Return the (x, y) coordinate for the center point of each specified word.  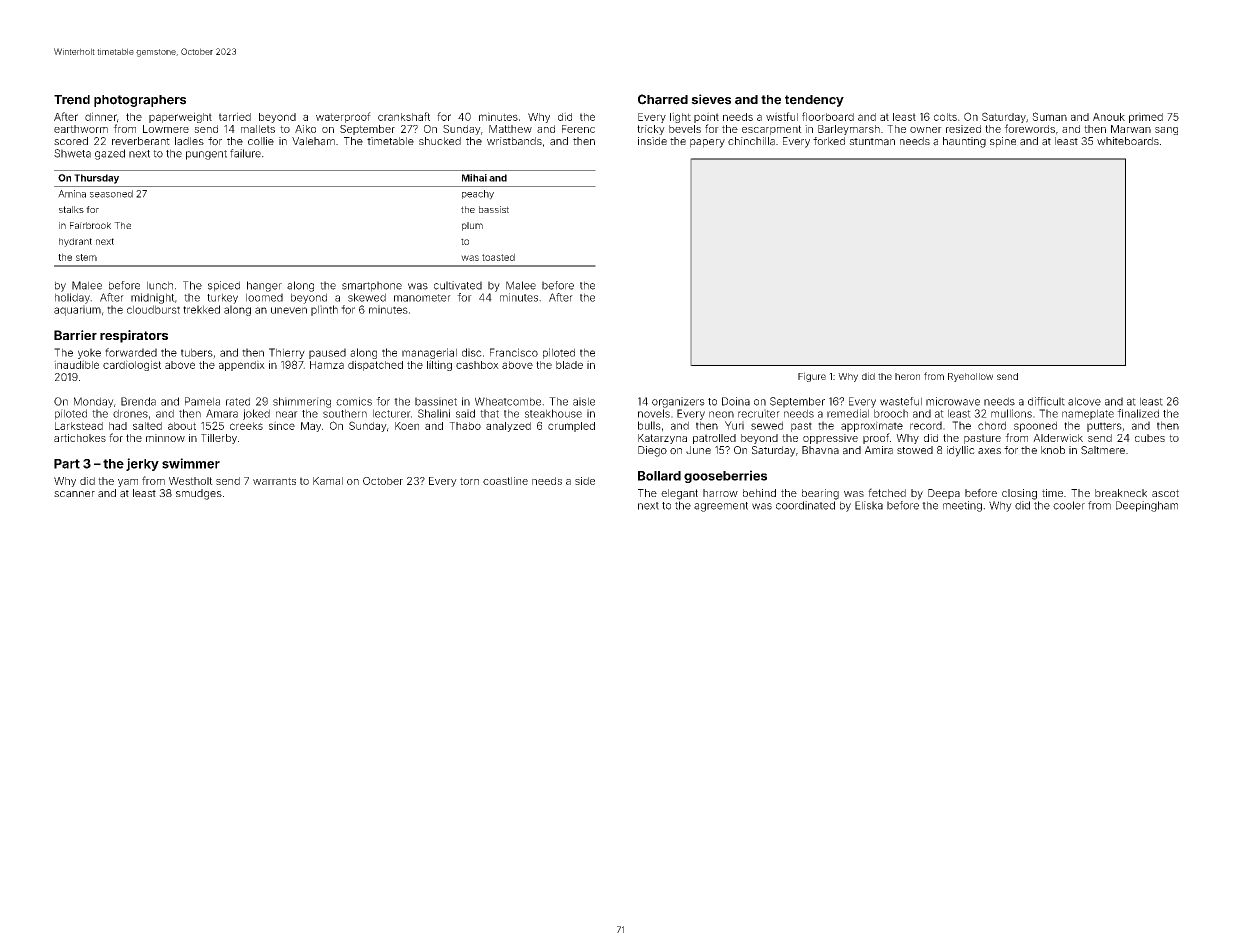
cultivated (458, 285)
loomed (264, 297)
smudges (199, 494)
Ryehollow (970, 377)
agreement (721, 507)
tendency (814, 101)
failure (245, 153)
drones (130, 413)
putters (1104, 427)
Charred (663, 99)
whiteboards (1128, 141)
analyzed (508, 427)
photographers (140, 101)
